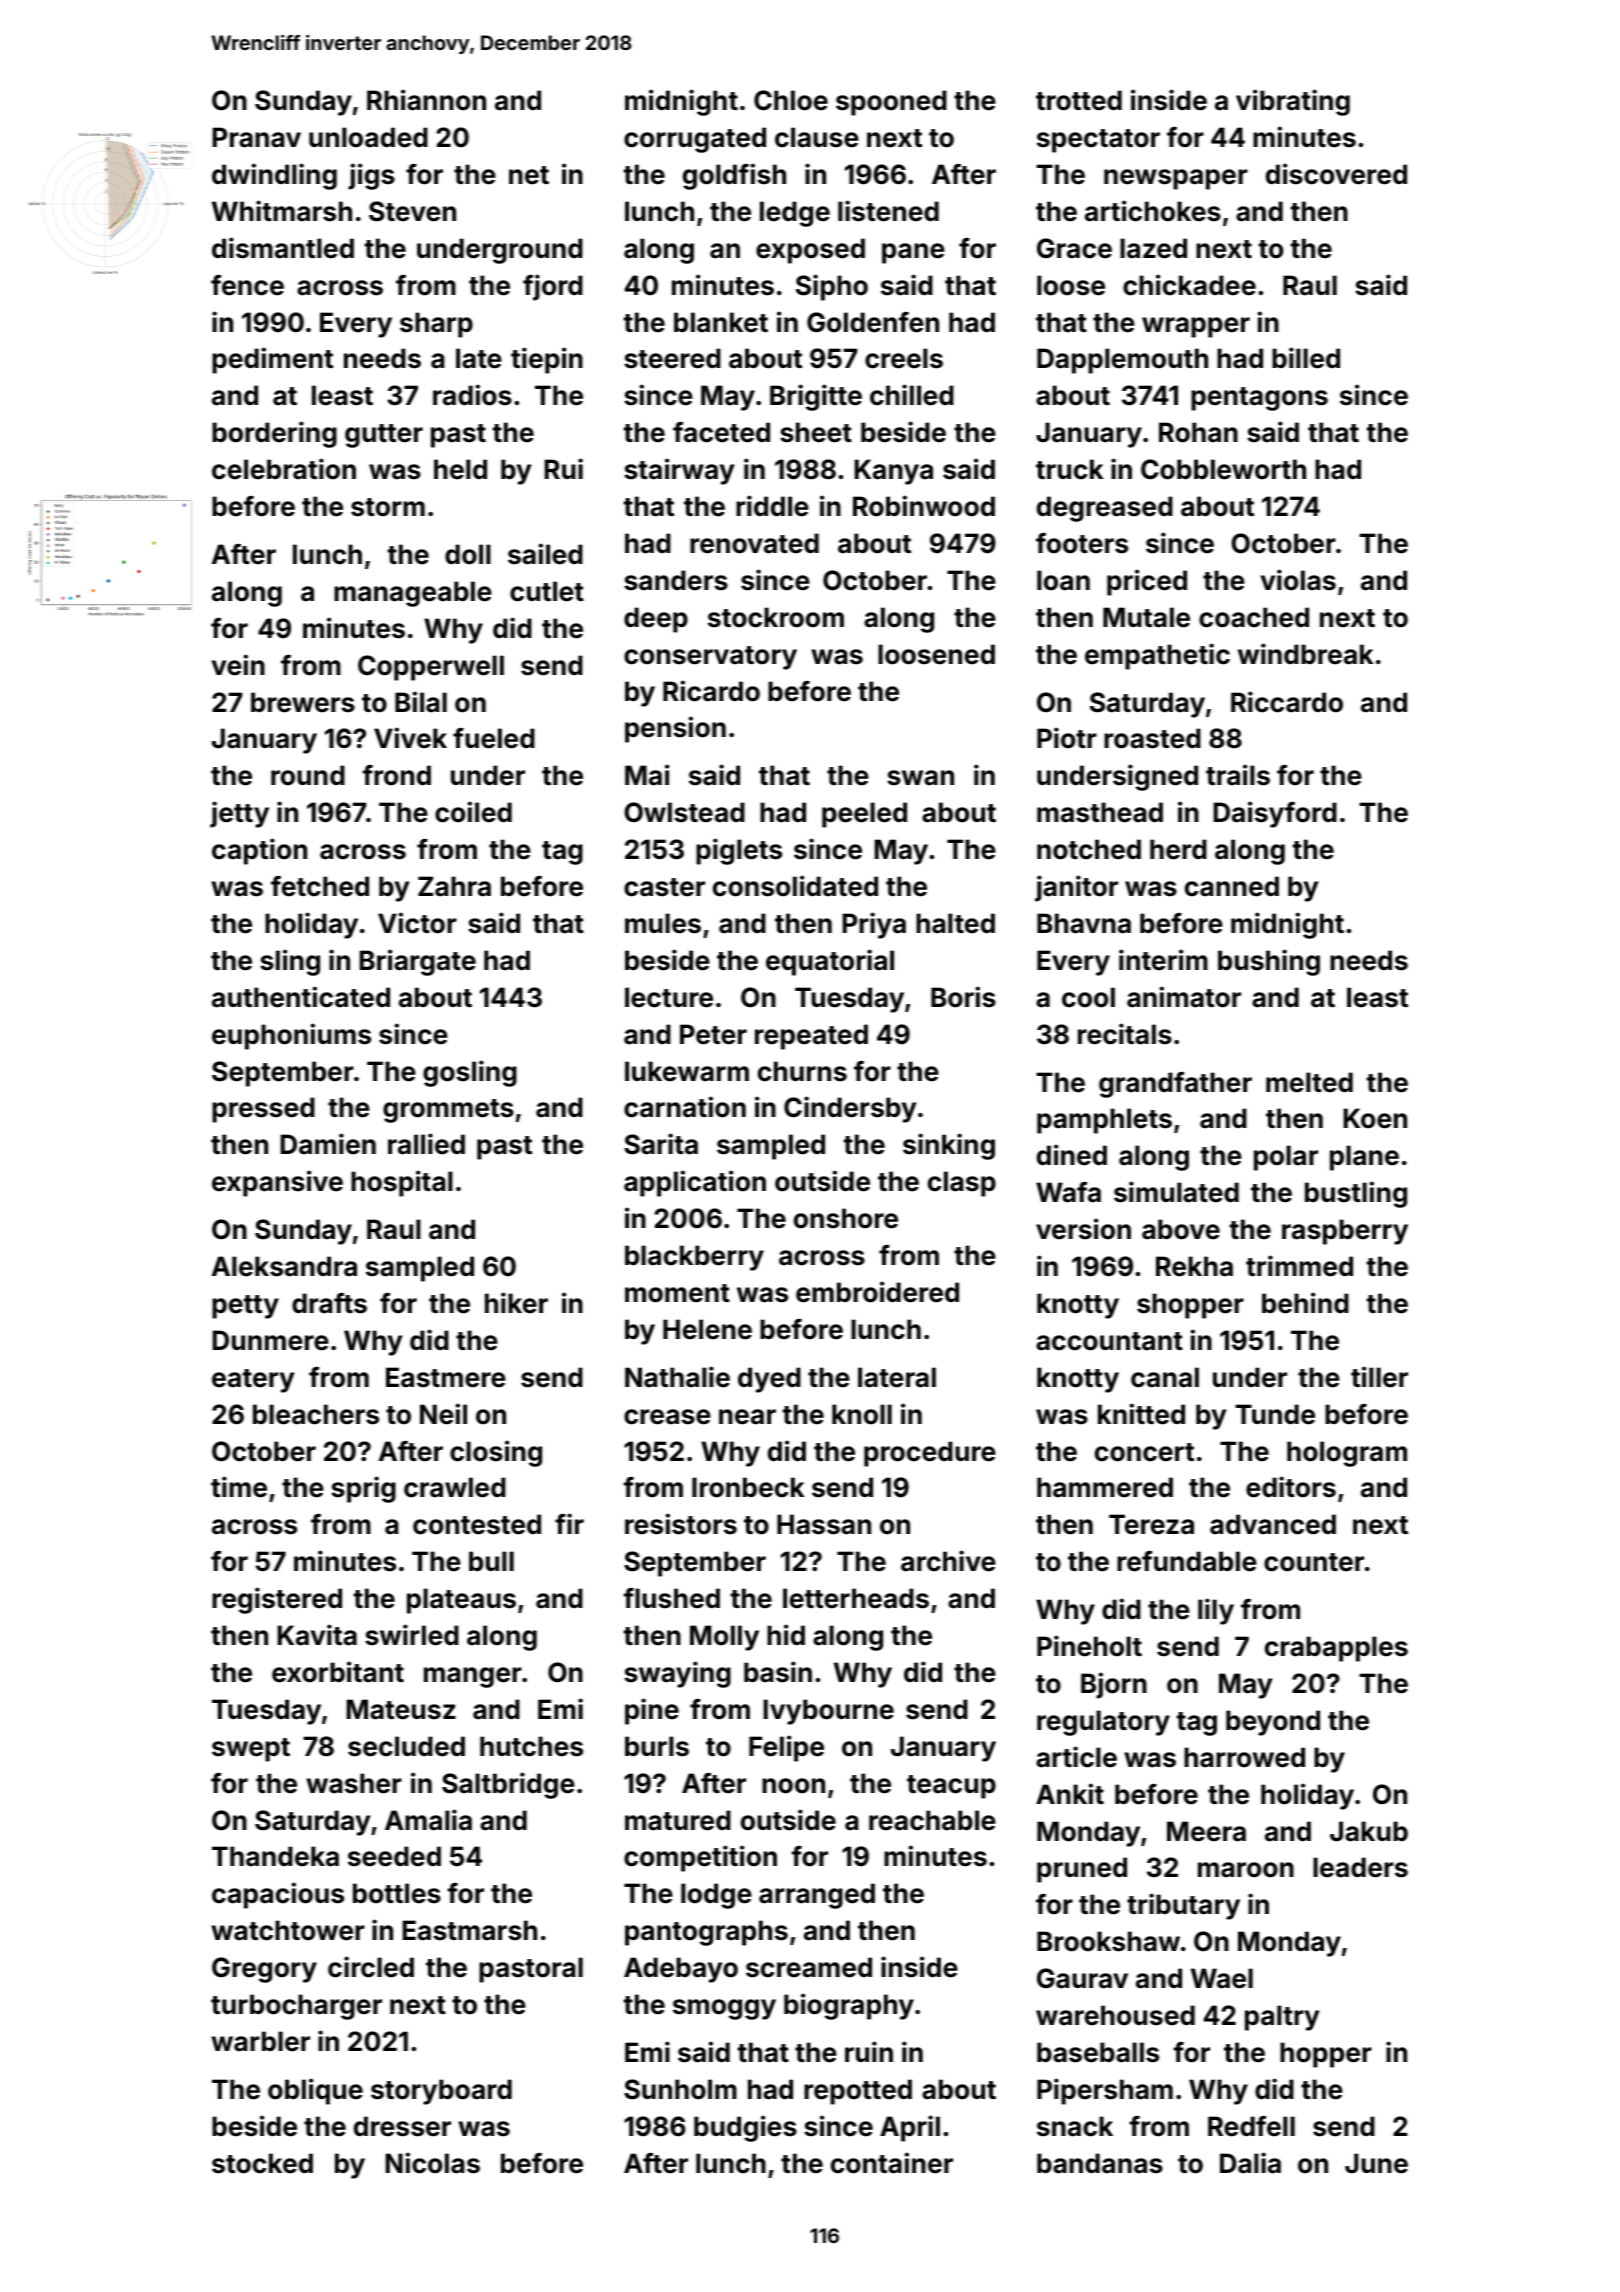 Image resolution: width=1620 pixels, height=2292 pixels. What do you see at coordinates (920, 778) in the screenshot?
I see `swan` at bounding box center [920, 778].
